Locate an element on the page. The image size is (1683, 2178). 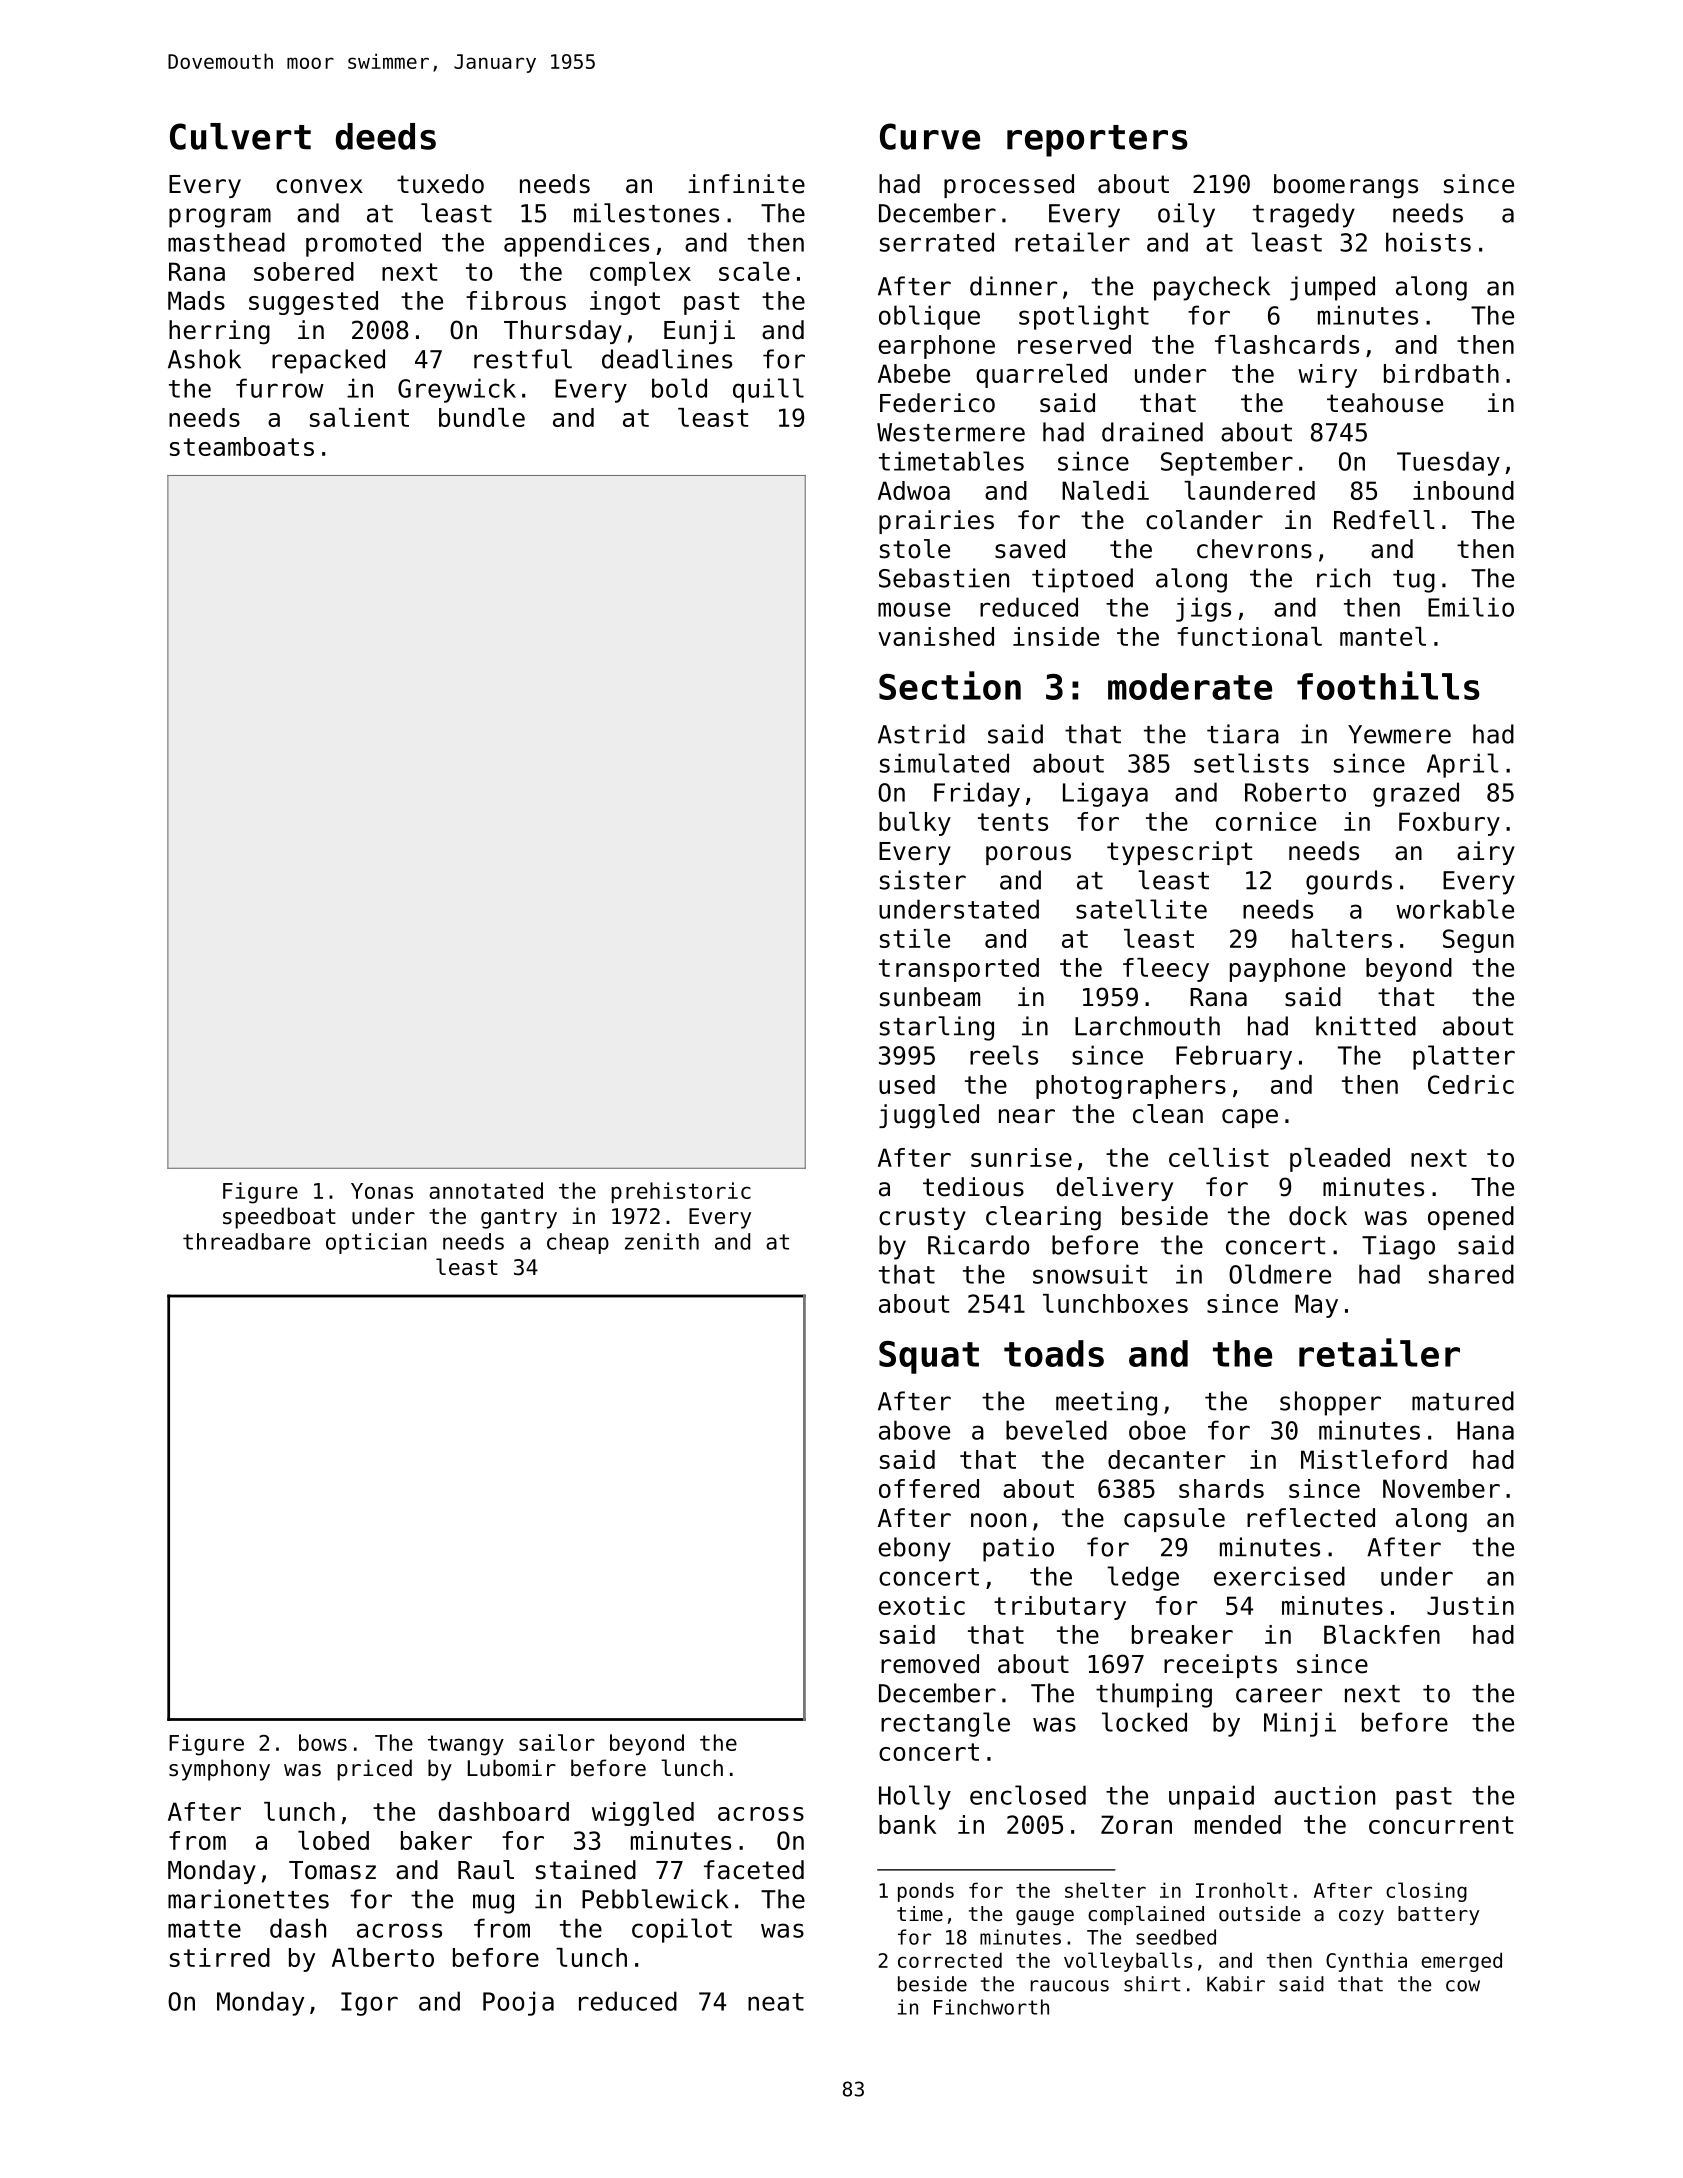
birdbath is located at coordinates (1441, 373).
